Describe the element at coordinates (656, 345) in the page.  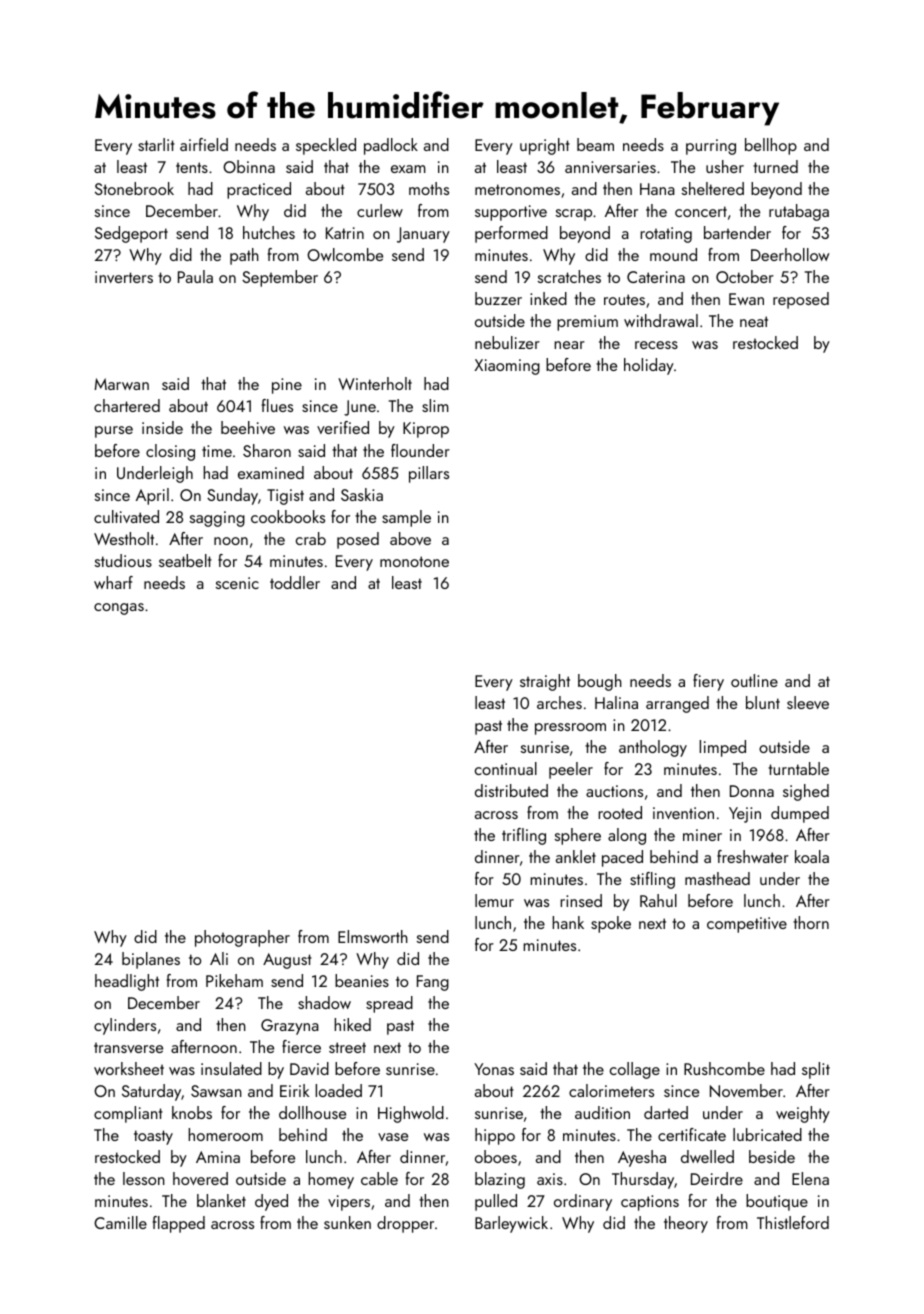
I see `recess` at that location.
